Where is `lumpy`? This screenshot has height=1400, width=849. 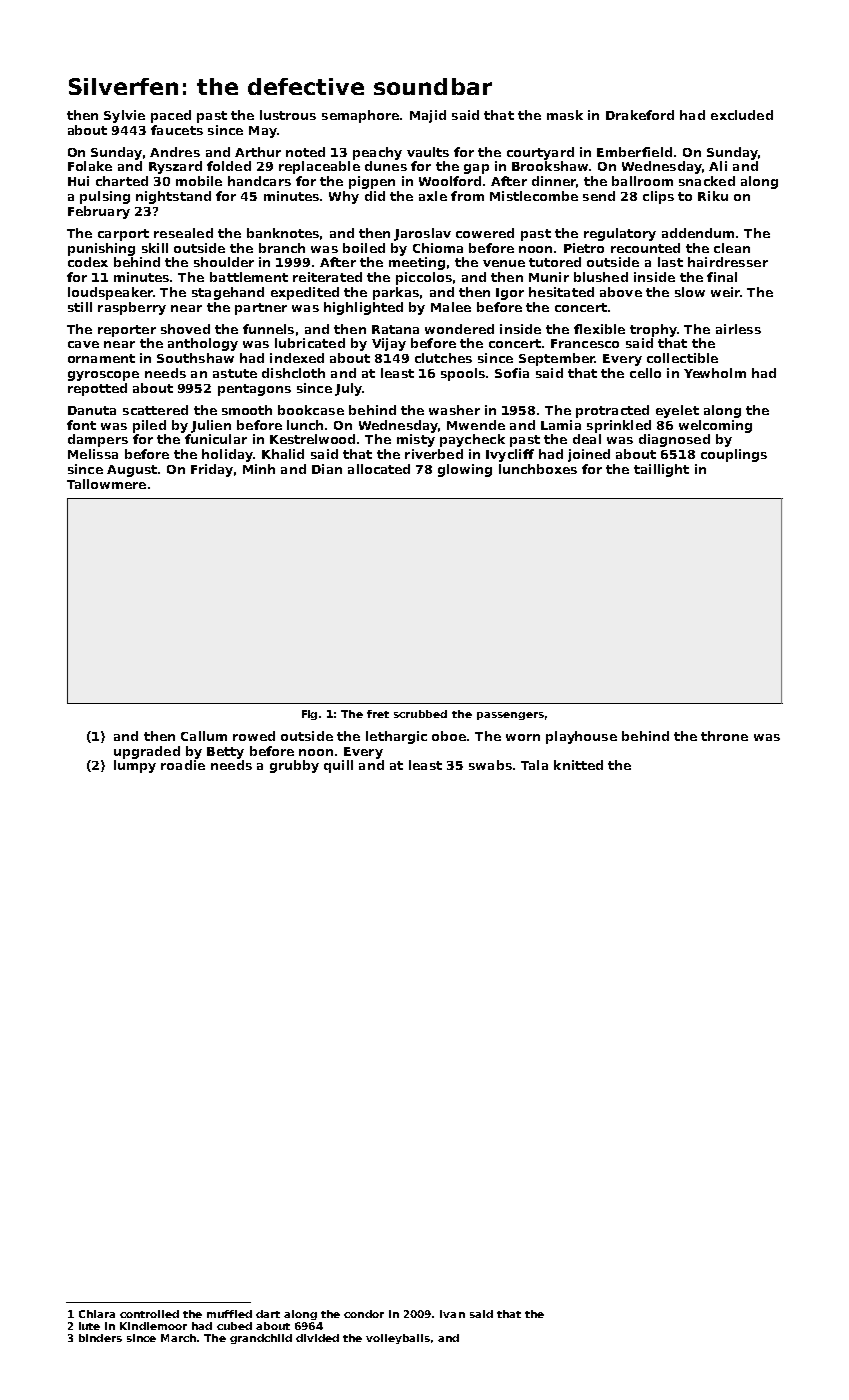 lumpy is located at coordinates (135, 766).
